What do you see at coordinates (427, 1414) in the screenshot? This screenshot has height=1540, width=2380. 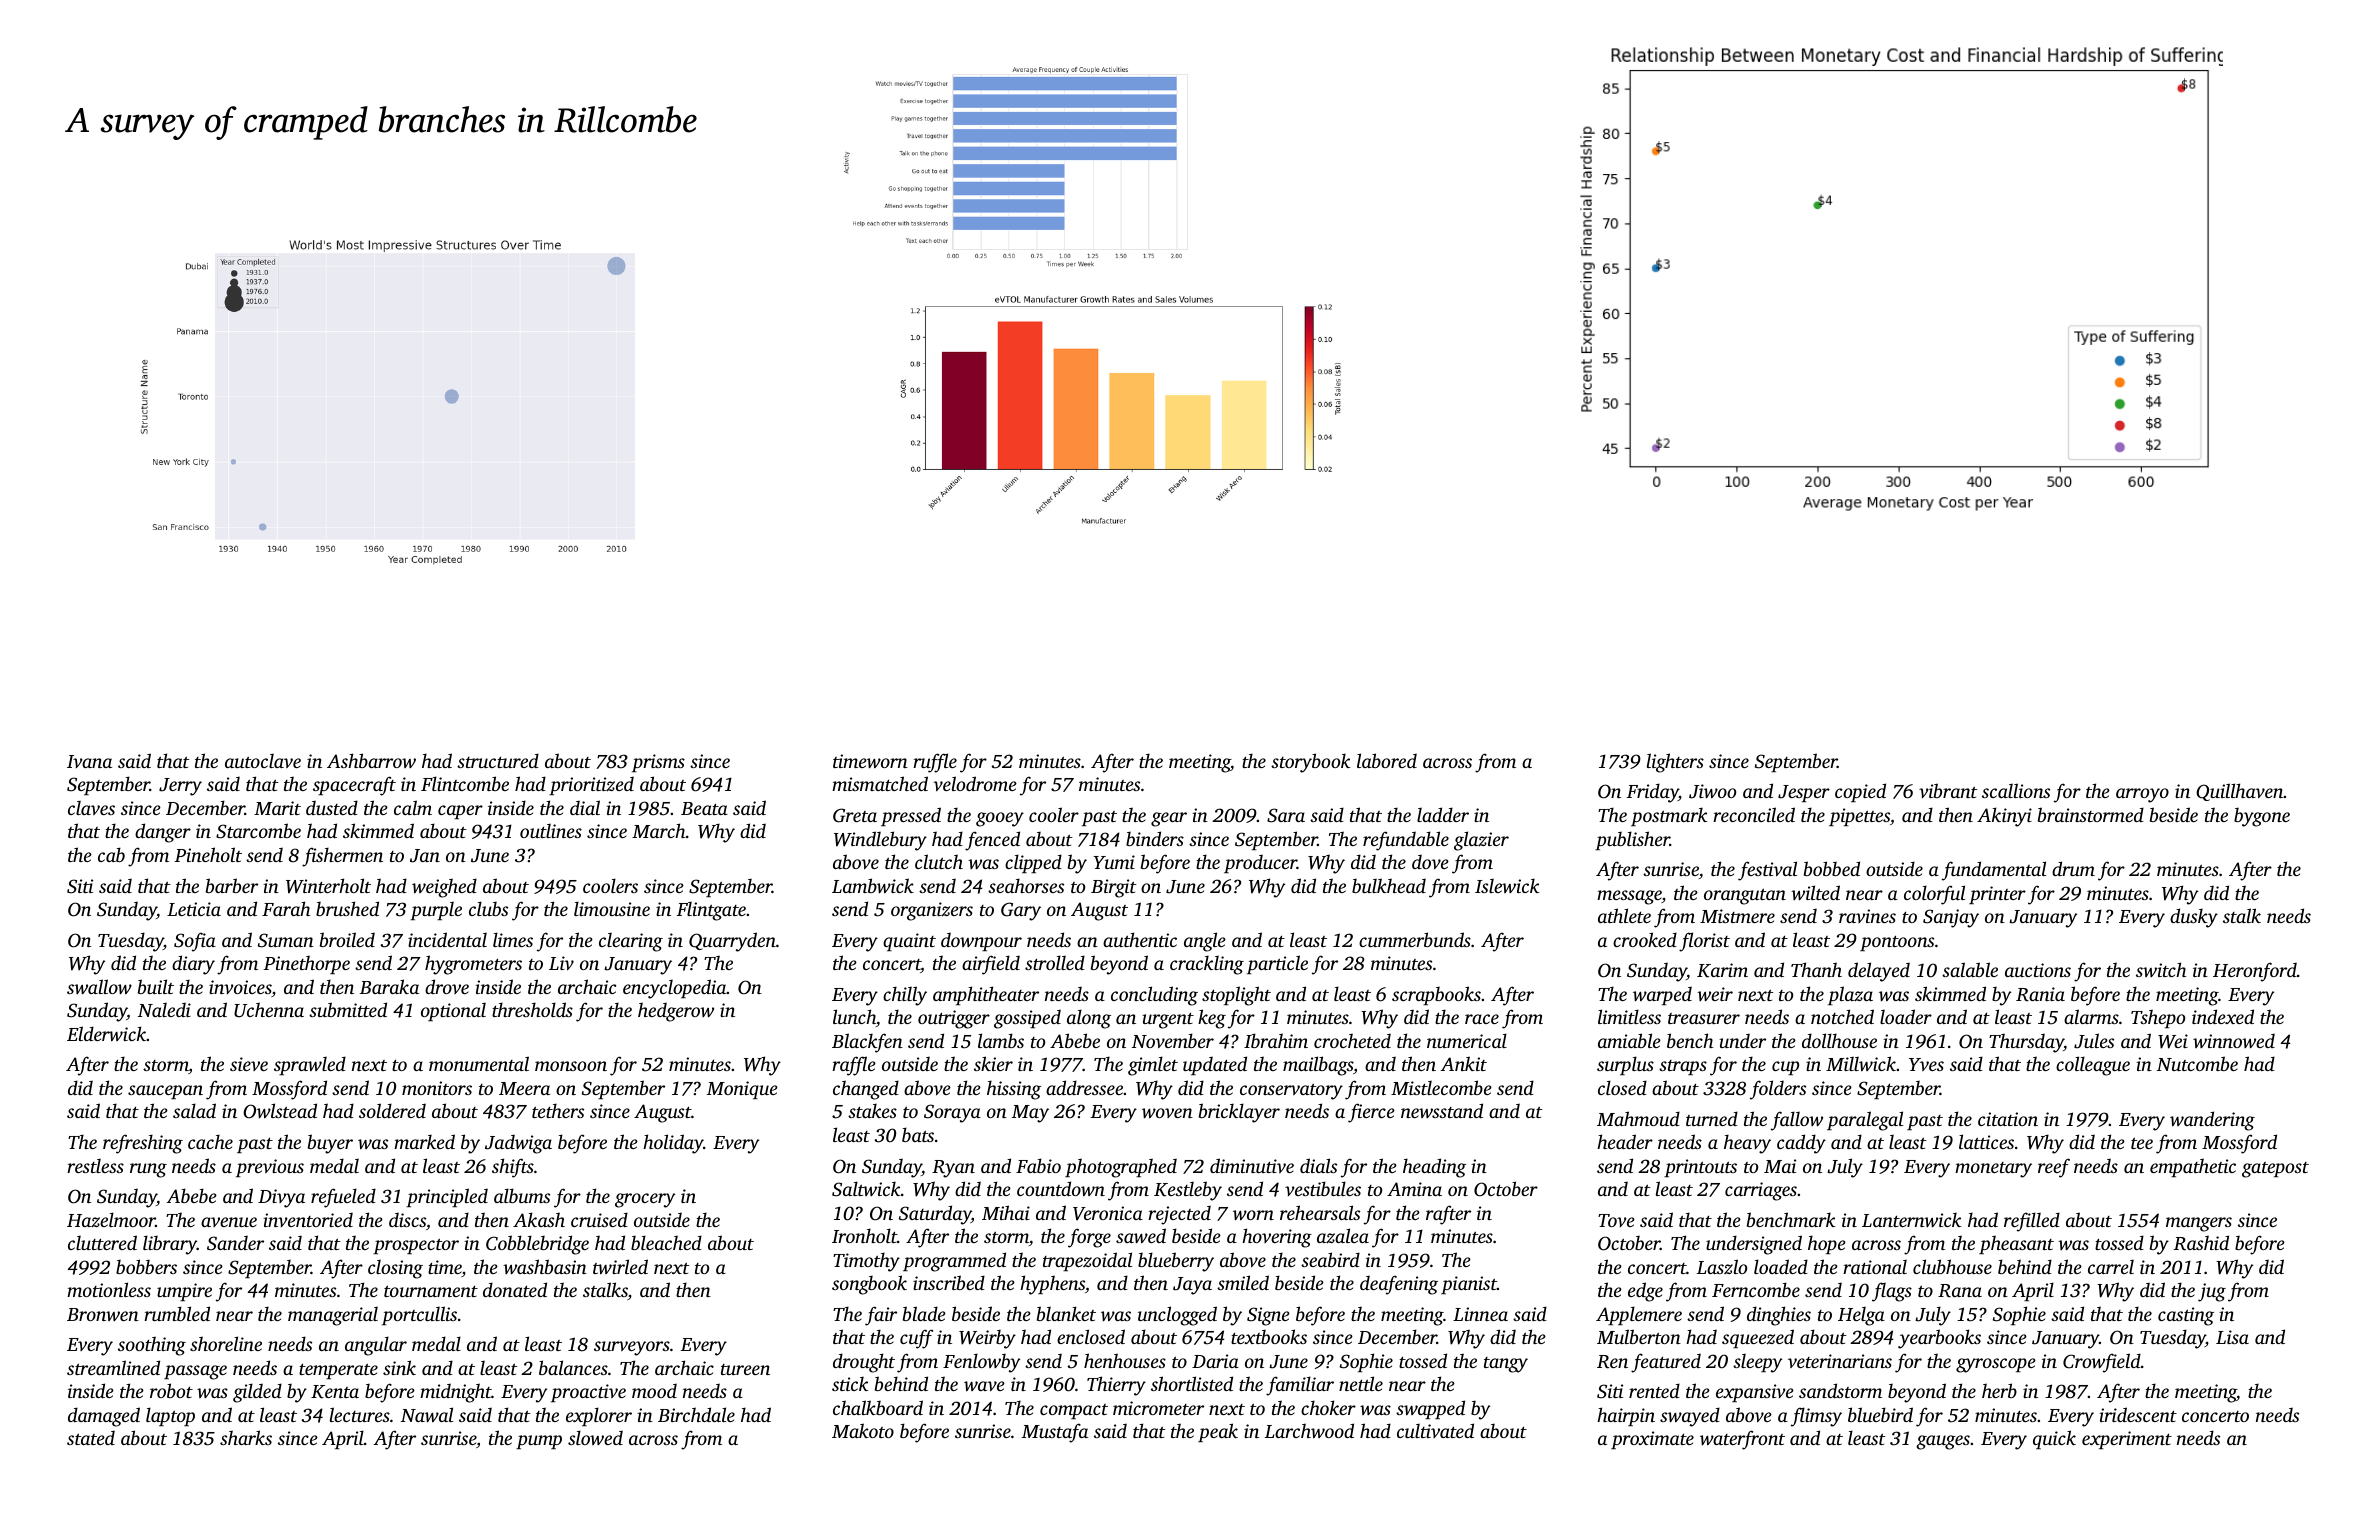 I see `Nawal` at bounding box center [427, 1414].
